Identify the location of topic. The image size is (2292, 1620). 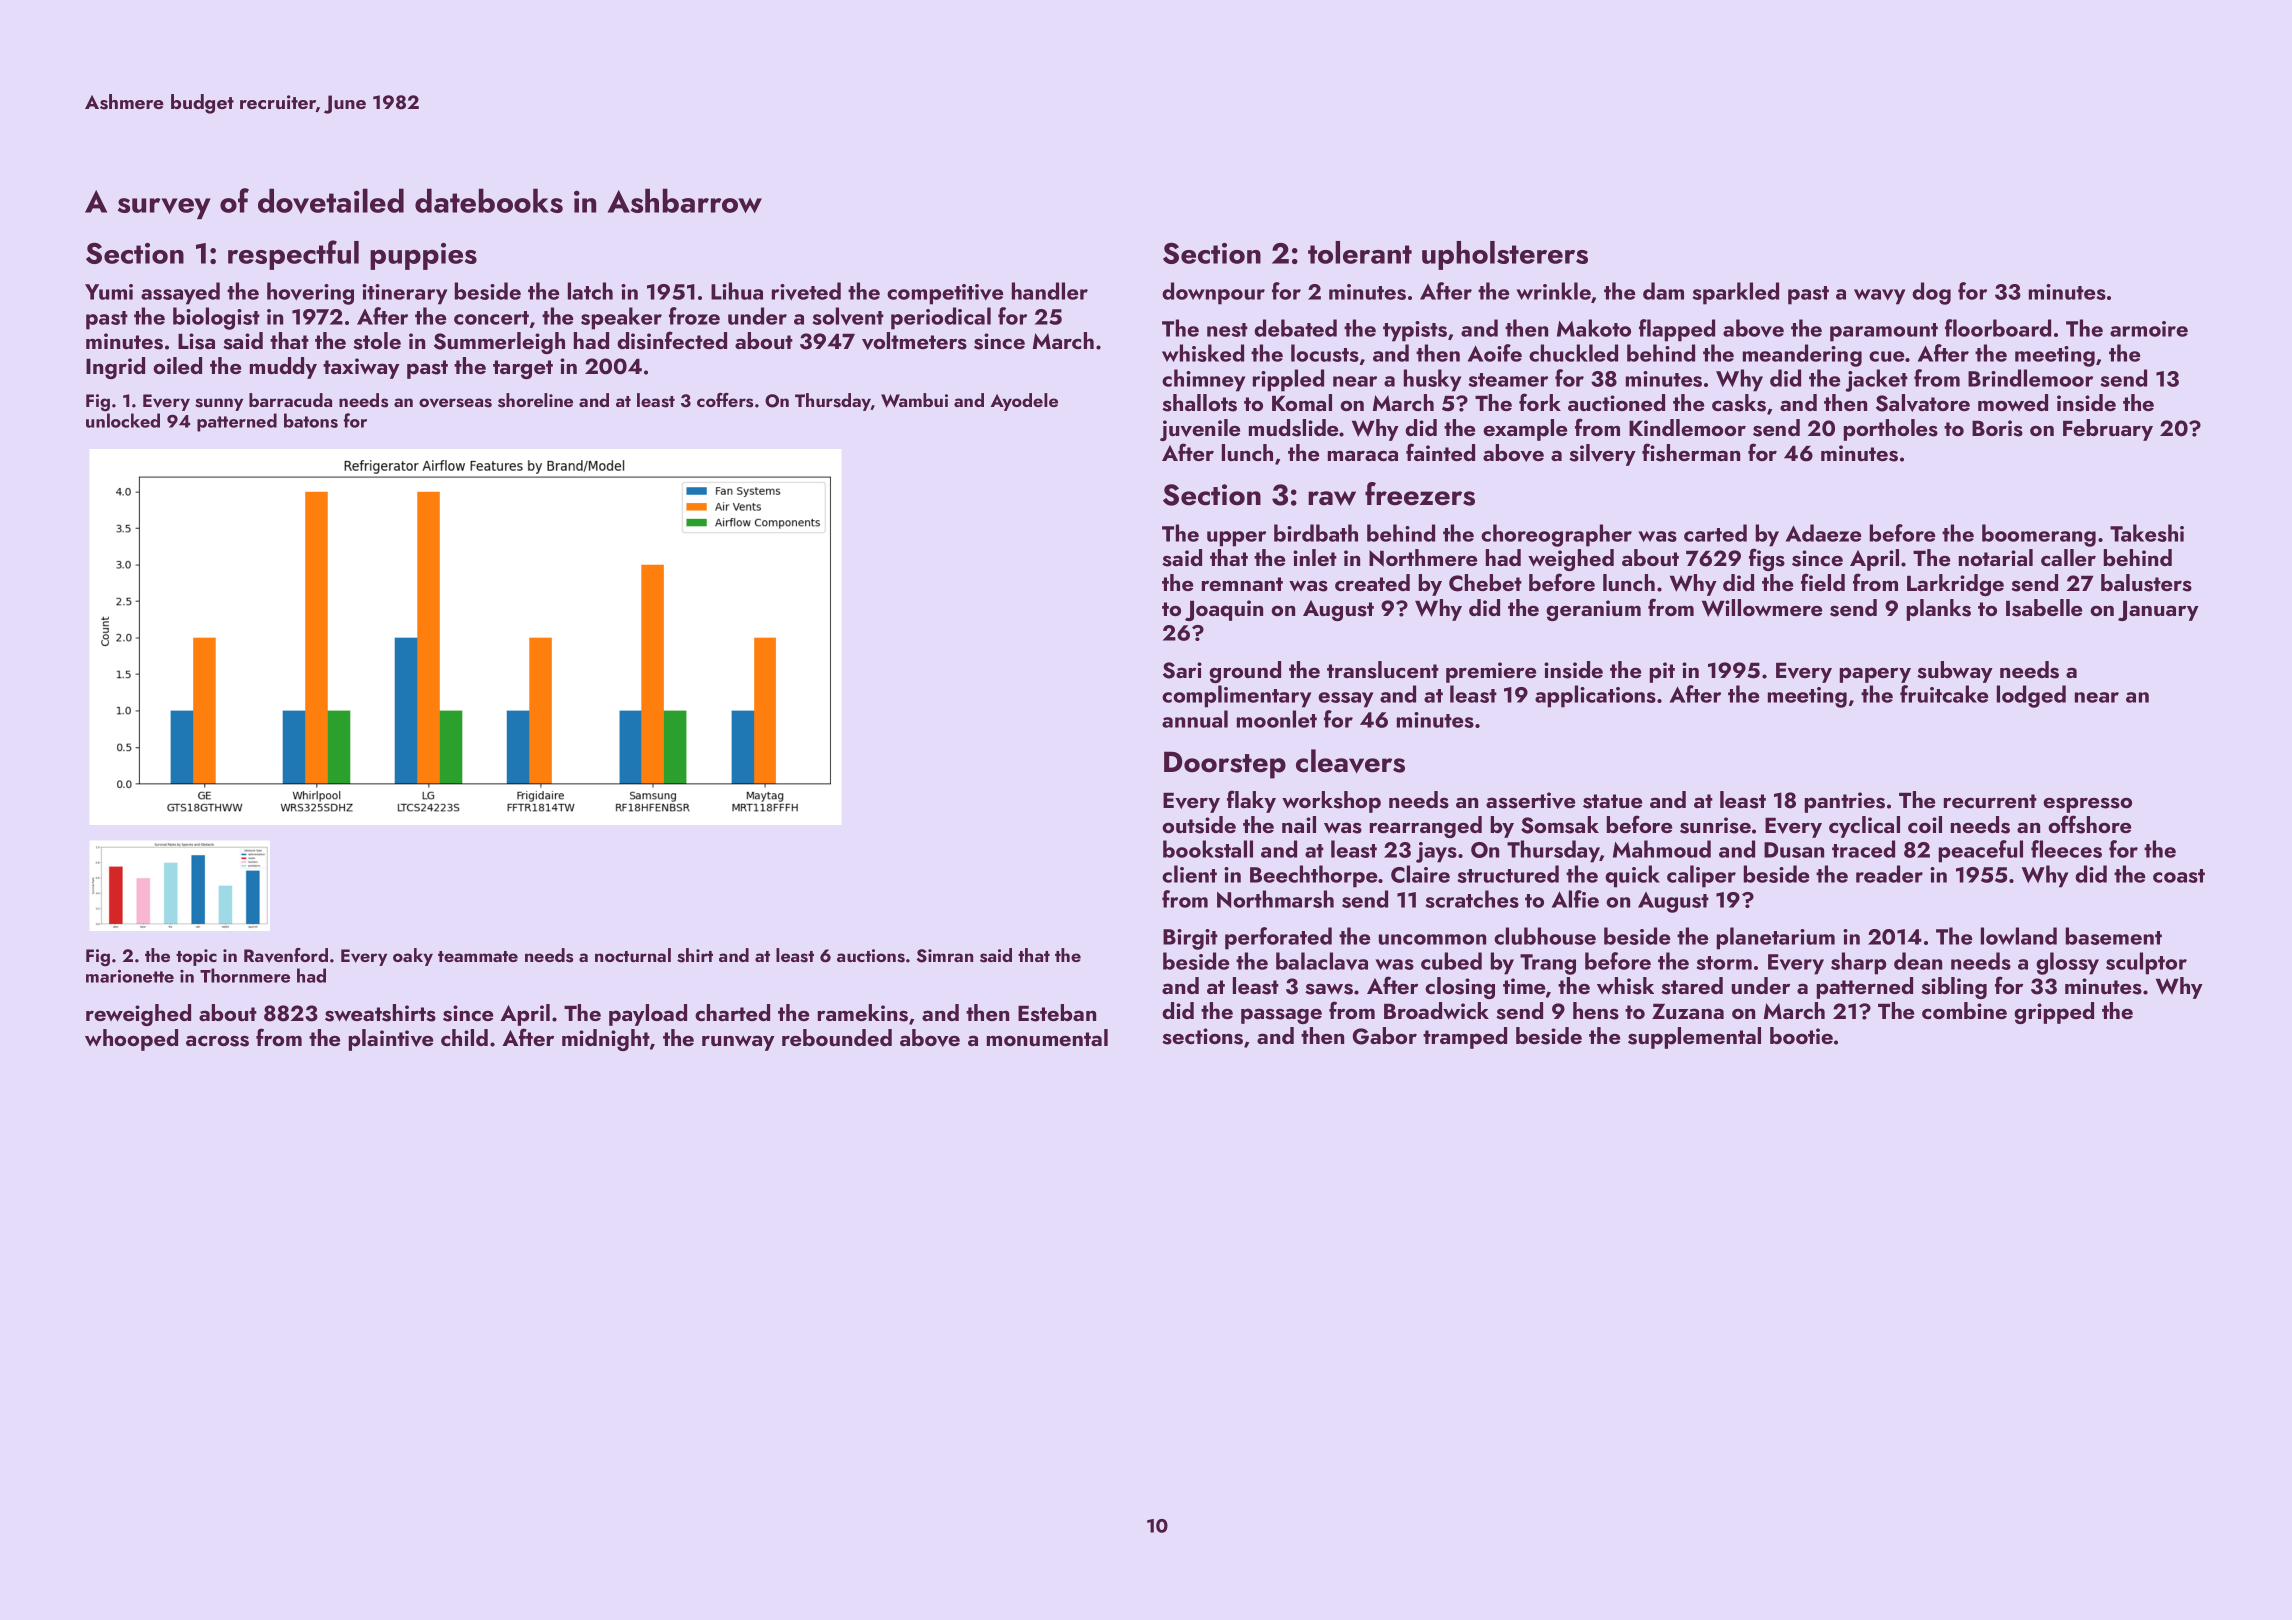
(196, 957).
